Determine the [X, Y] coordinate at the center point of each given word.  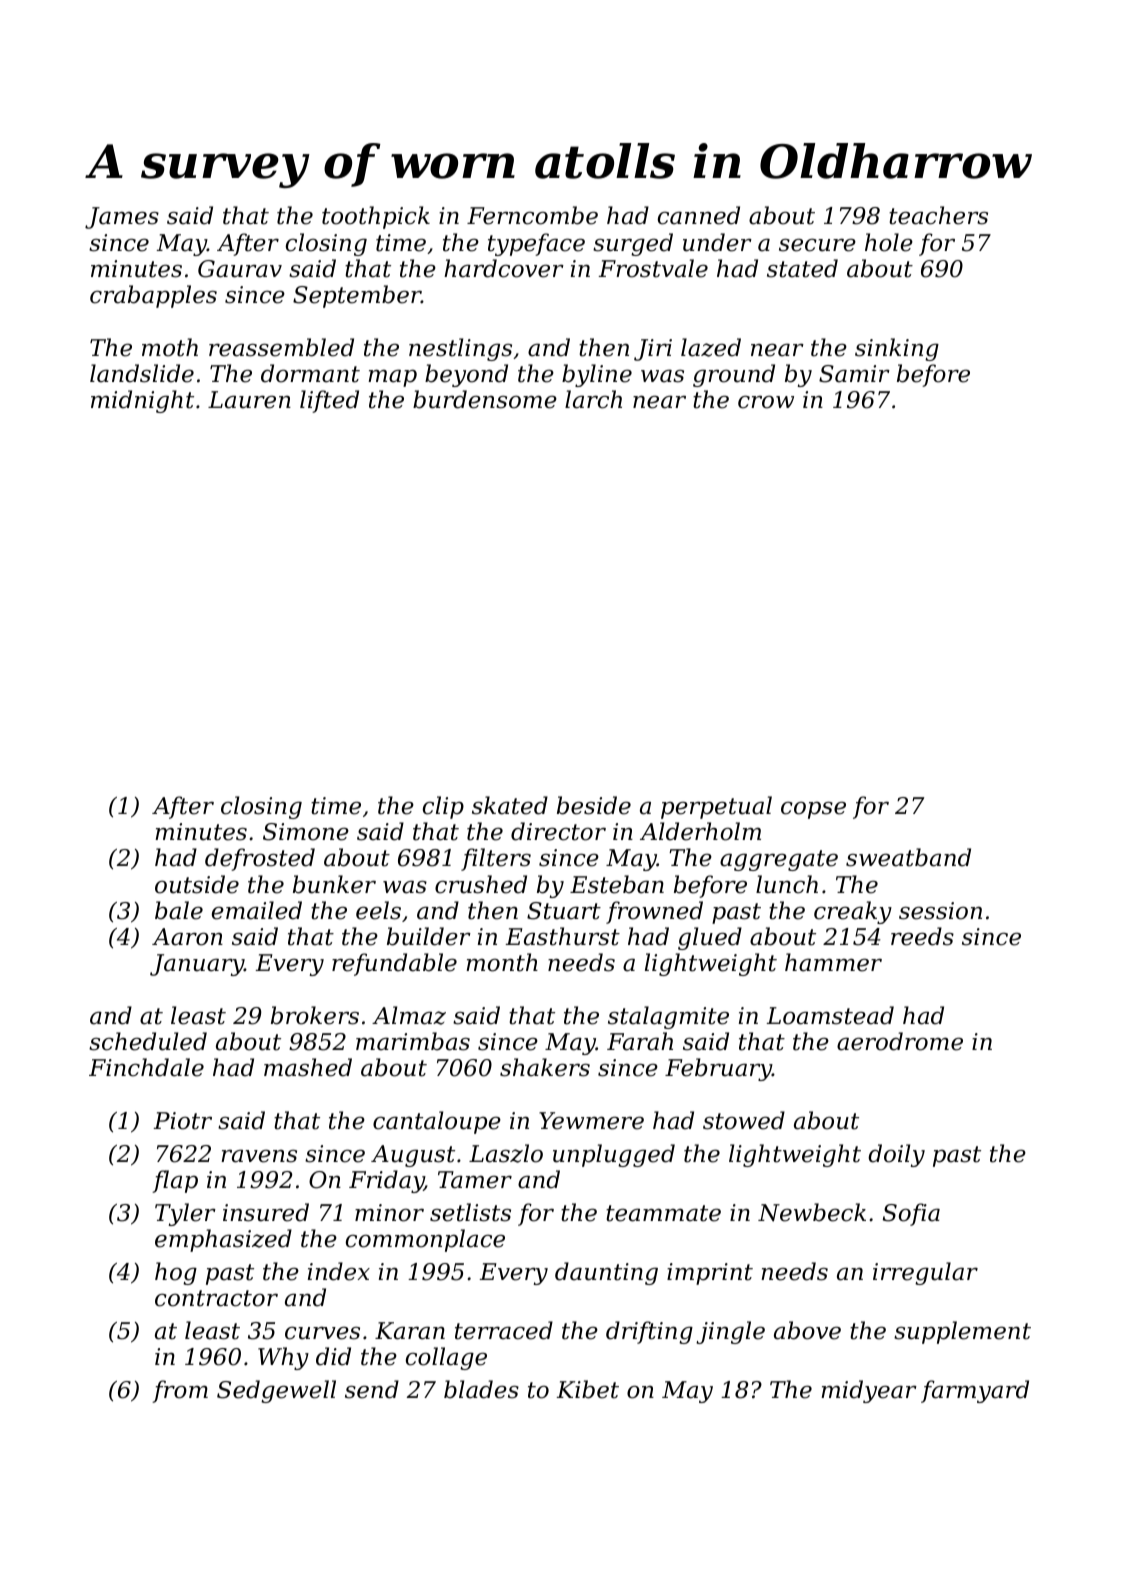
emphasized [223, 1240]
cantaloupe [437, 1122]
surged [633, 244]
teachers [938, 215]
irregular [925, 1273]
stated [802, 268]
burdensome [485, 399]
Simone [306, 832]
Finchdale [146, 1067]
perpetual [716, 807]
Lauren [249, 400]
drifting [649, 1332]
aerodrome [900, 1041]
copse [813, 810]
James [122, 218]
